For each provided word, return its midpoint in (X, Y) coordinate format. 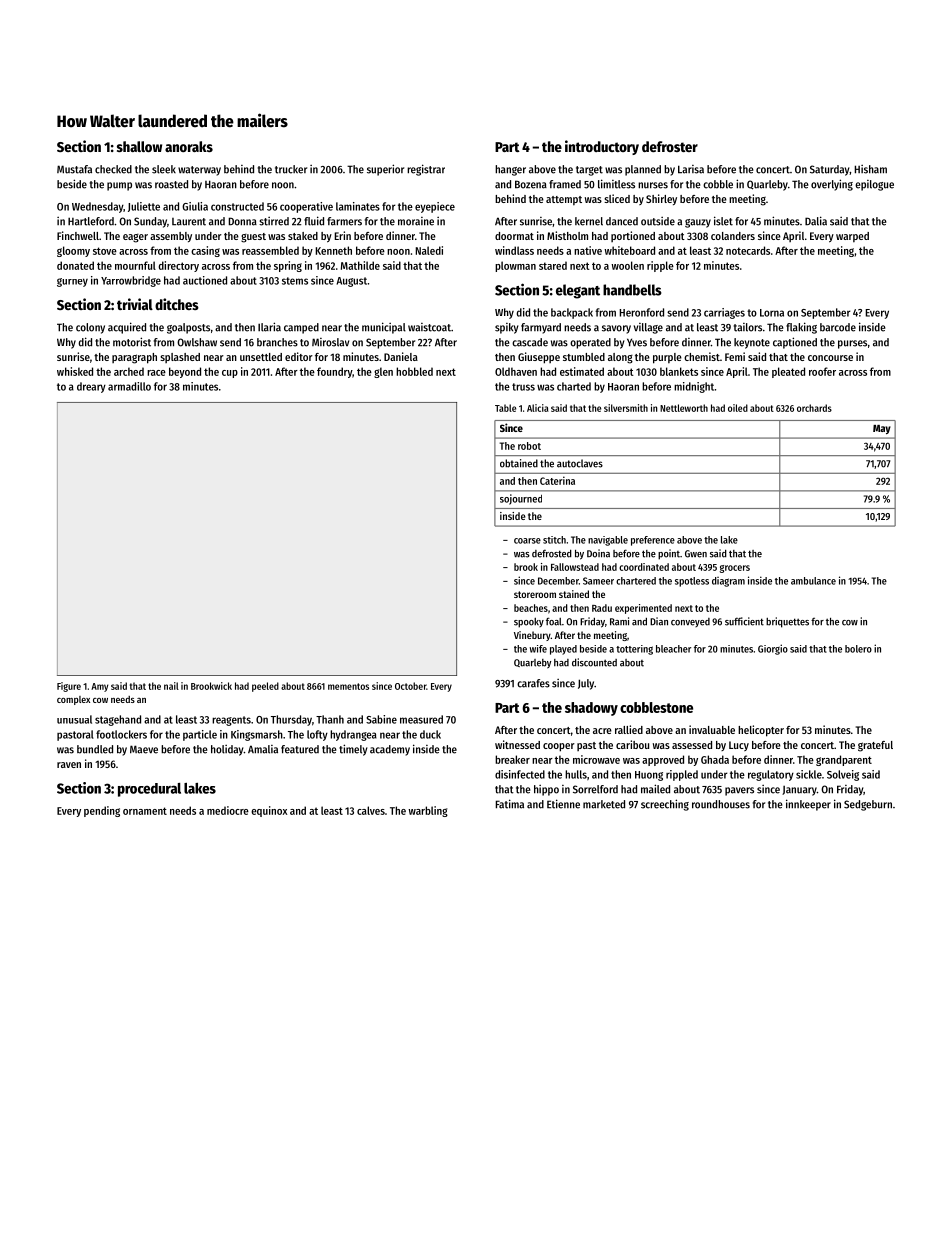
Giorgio (773, 649)
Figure (69, 687)
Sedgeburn (868, 805)
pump (119, 186)
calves (371, 810)
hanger (510, 170)
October (410, 686)
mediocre (228, 810)
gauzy (698, 223)
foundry (334, 372)
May (882, 429)
